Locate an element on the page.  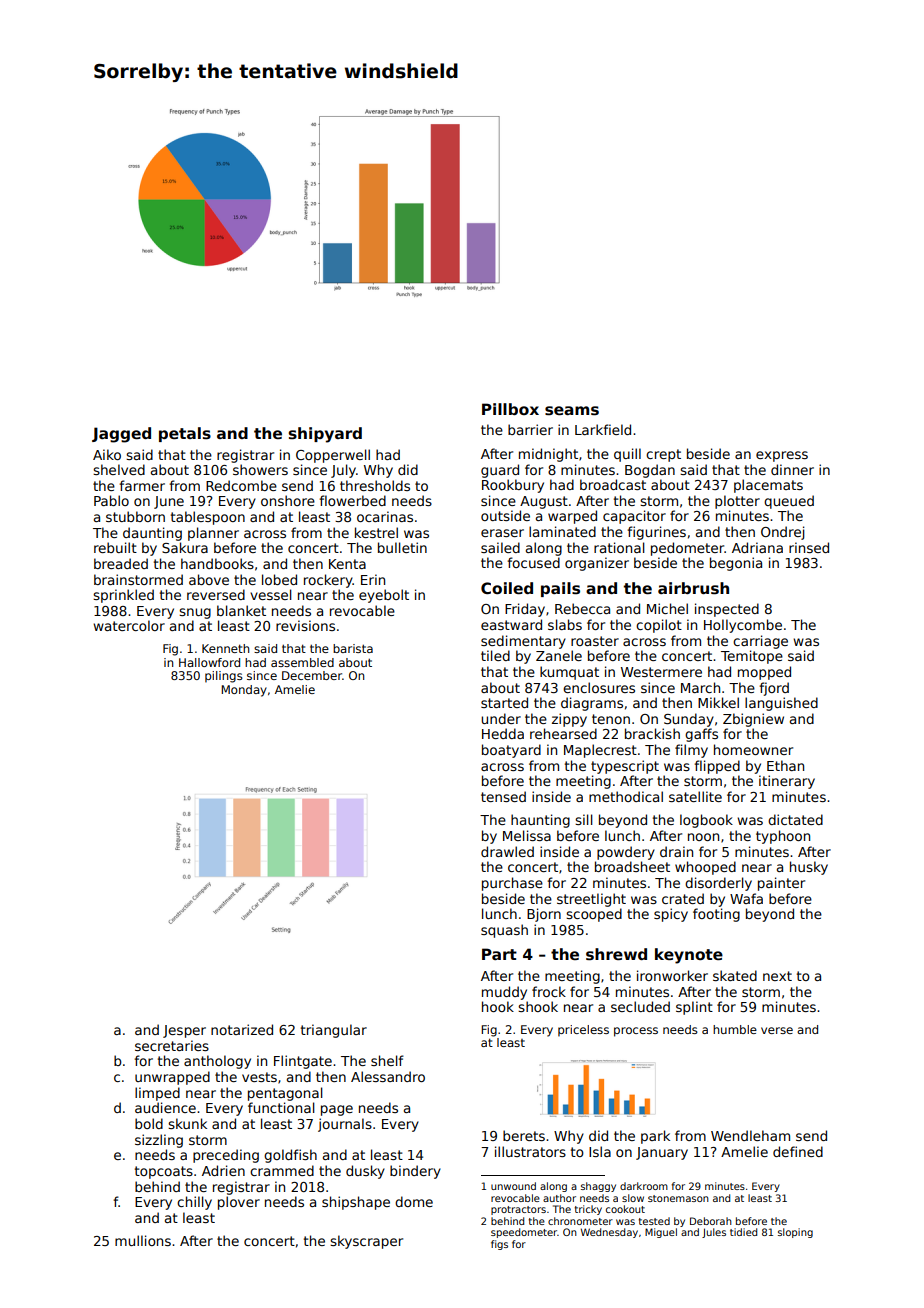
Pillbox is located at coordinates (510, 409).
